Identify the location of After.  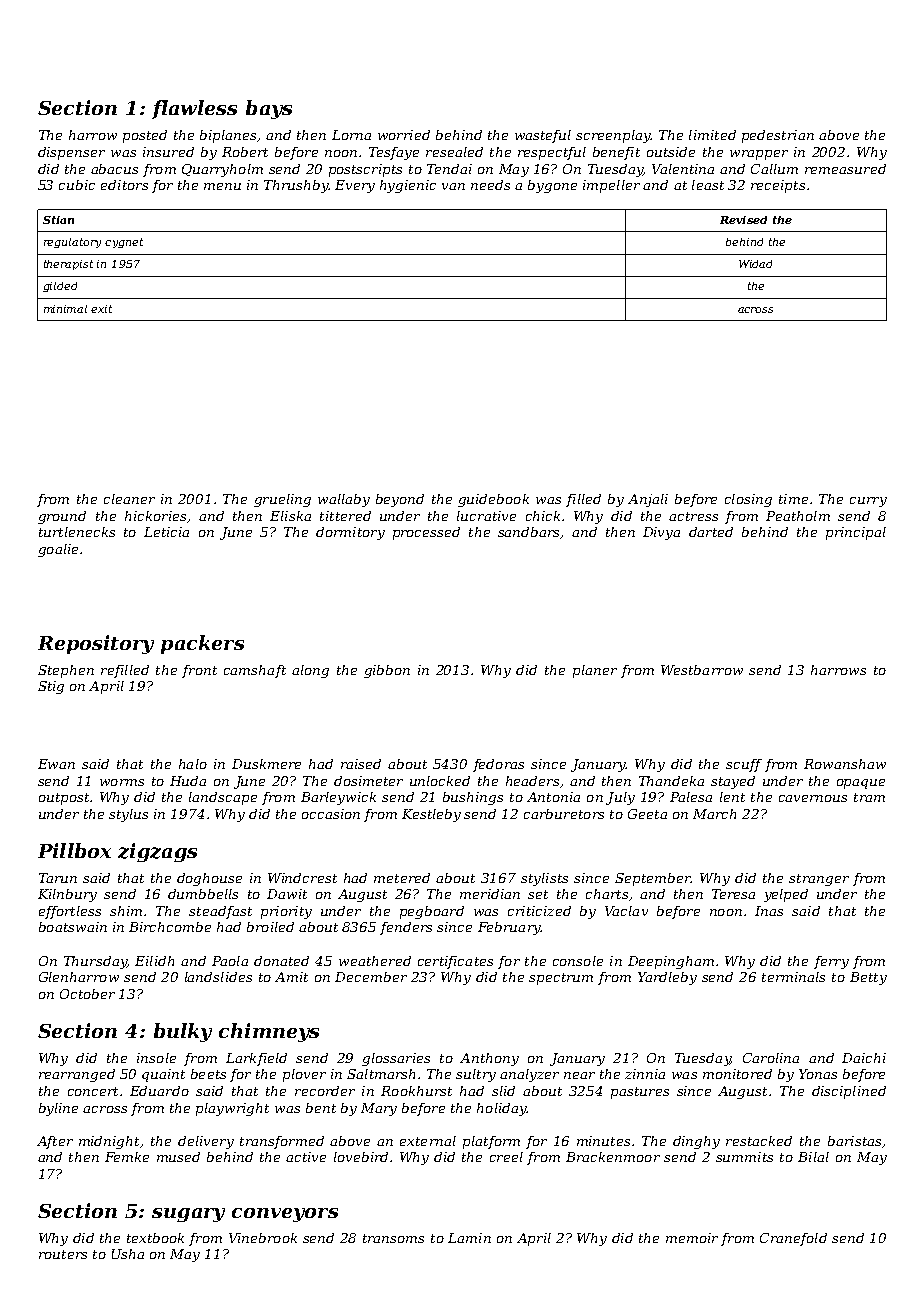
(55, 1142).
